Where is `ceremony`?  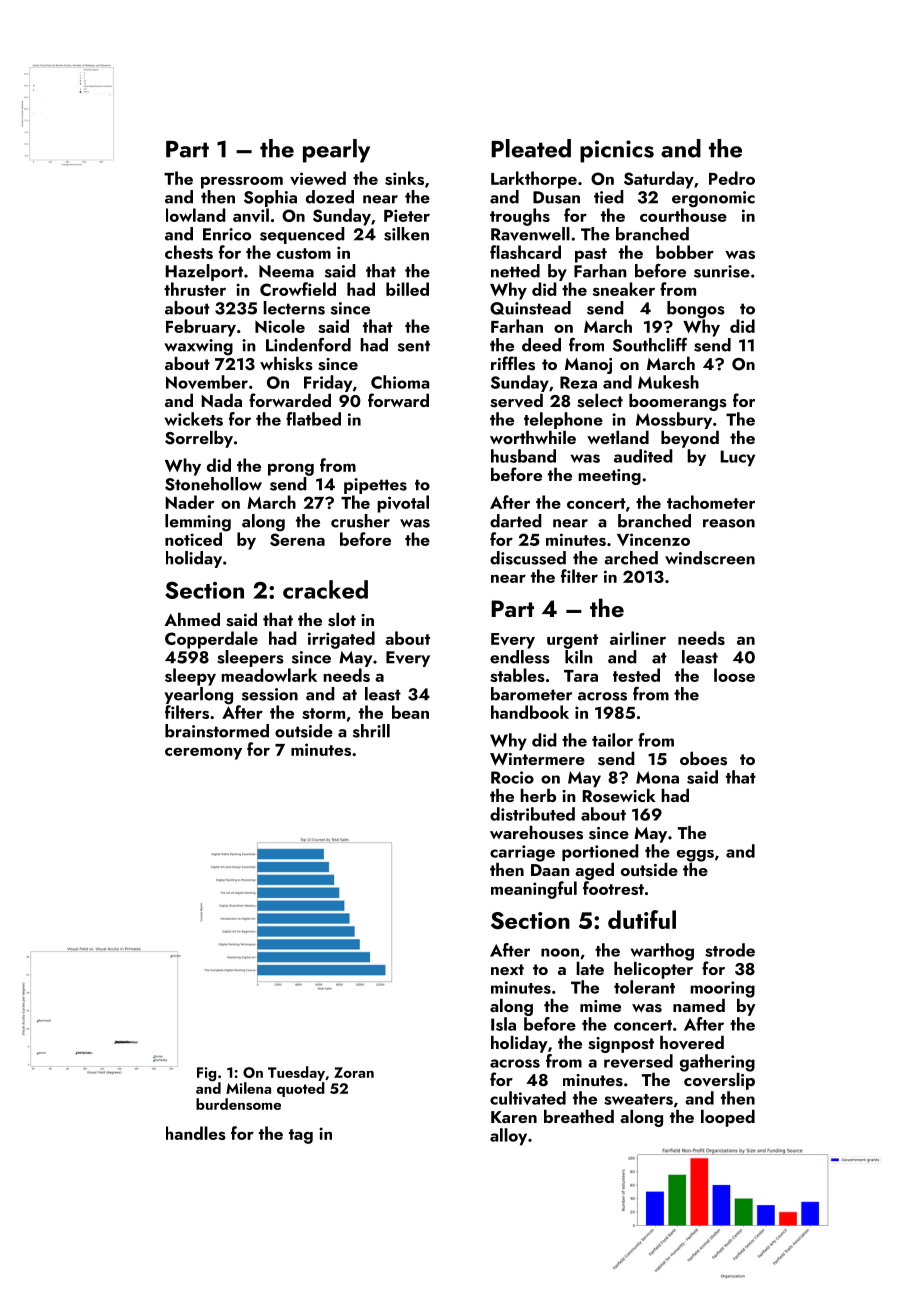
ceremony is located at coordinates (203, 754).
